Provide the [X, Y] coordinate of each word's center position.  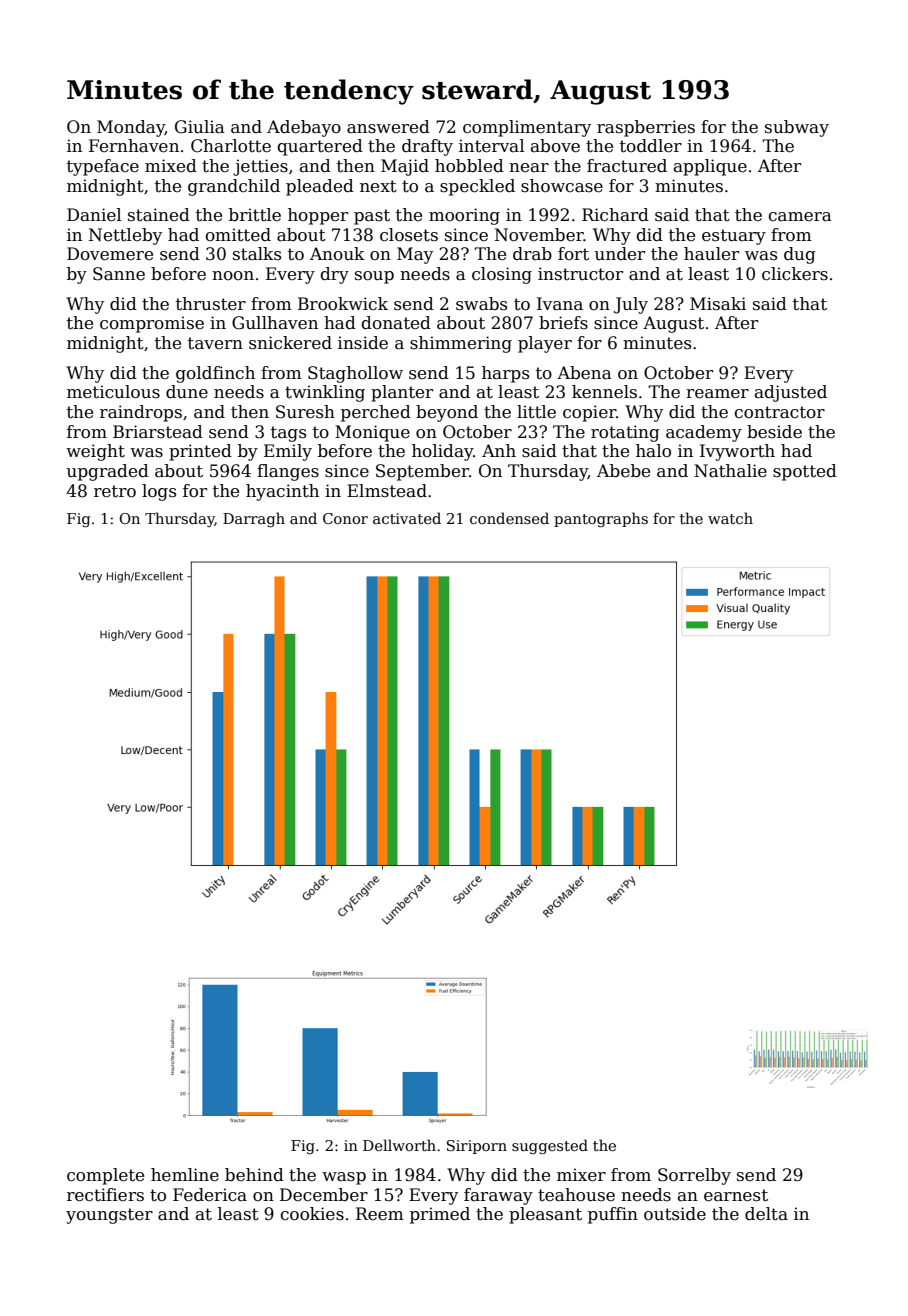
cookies [312, 1214]
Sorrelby [694, 1176]
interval [492, 146]
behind [254, 1175]
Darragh [254, 519]
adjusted [791, 393]
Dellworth [399, 1145]
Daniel [94, 215]
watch [730, 518]
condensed [509, 518]
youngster [109, 1216]
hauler [711, 254]
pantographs [601, 519]
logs [159, 492]
